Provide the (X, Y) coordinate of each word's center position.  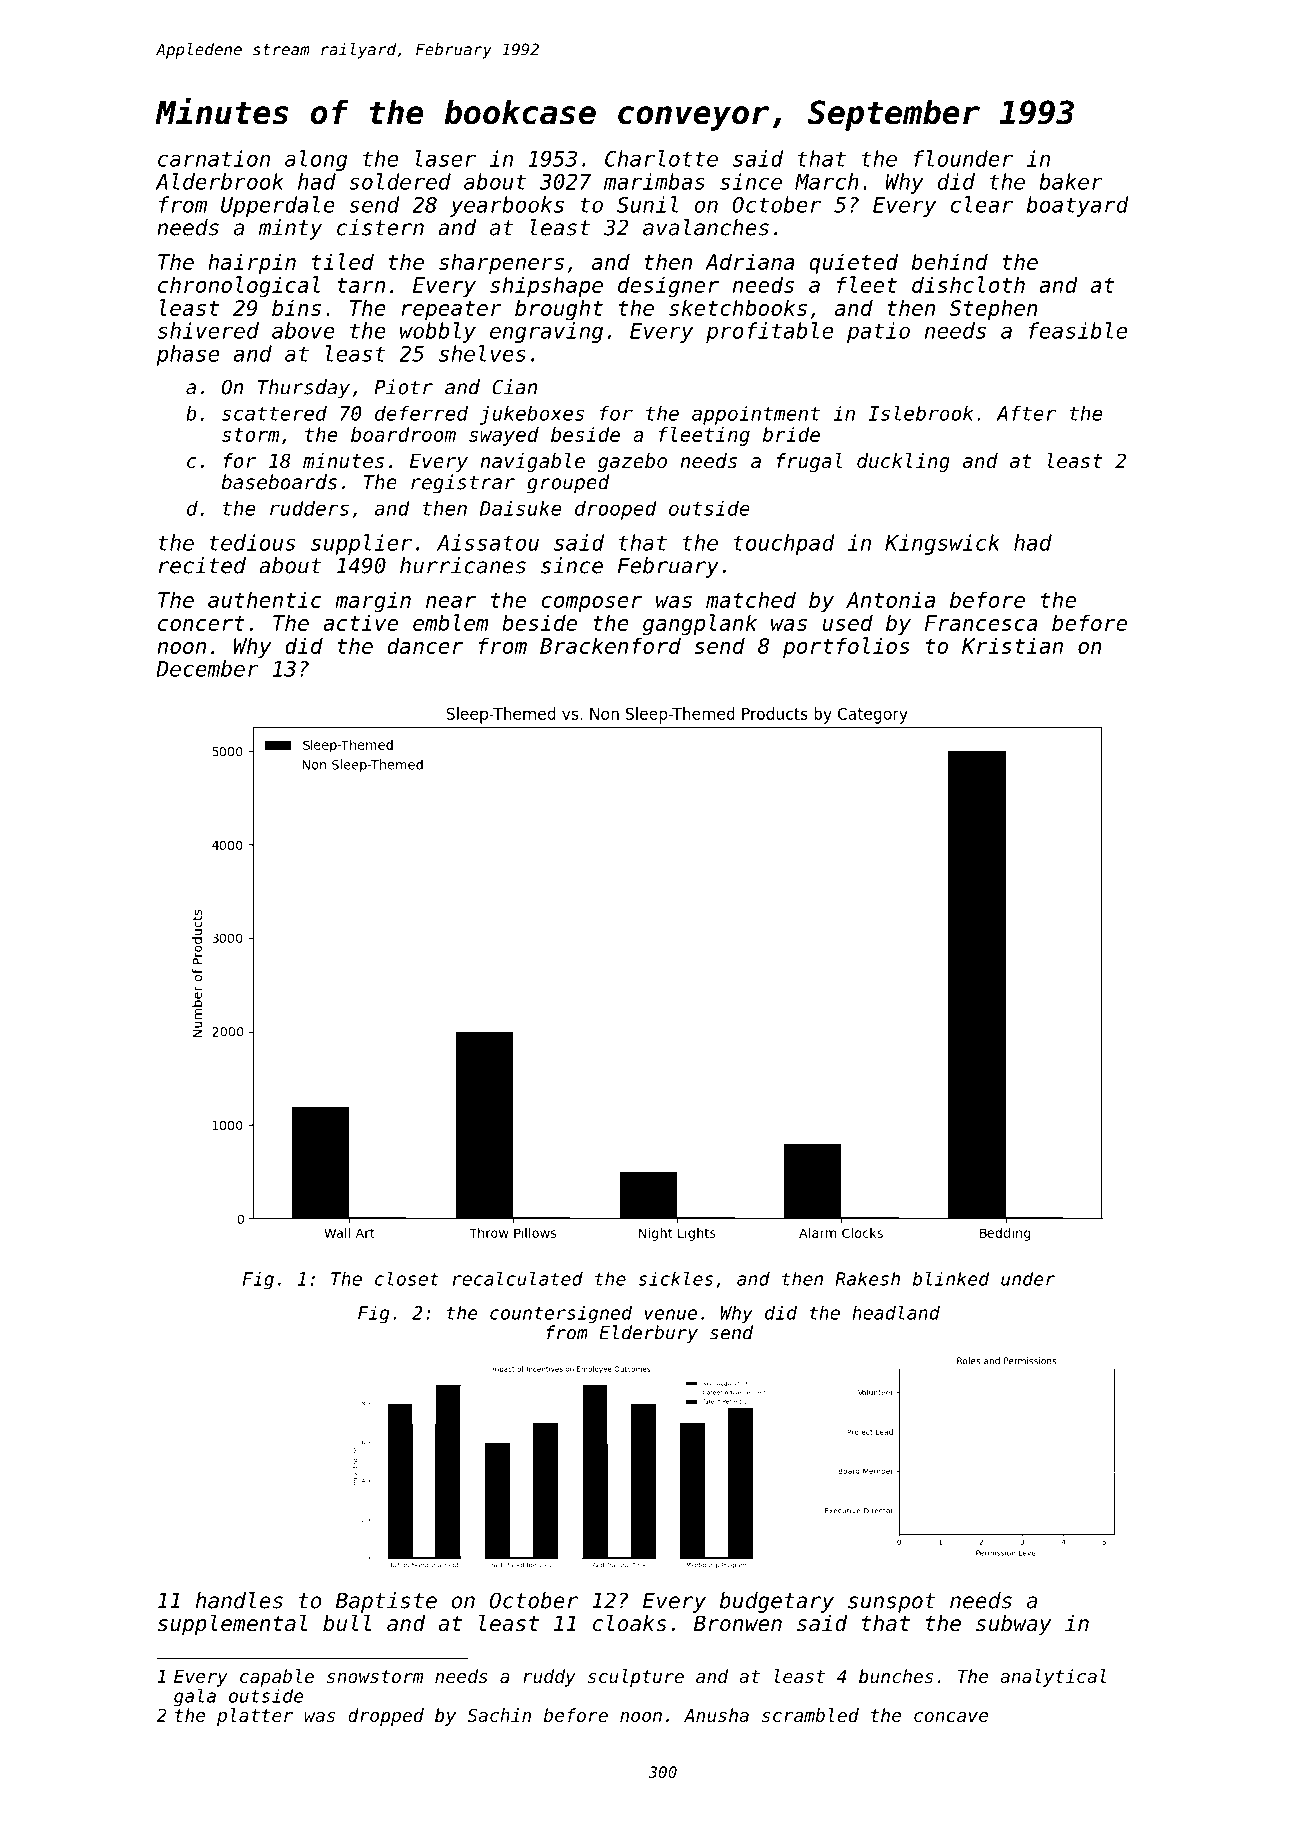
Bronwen (738, 1623)
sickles (675, 1278)
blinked (951, 1278)
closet (407, 1278)
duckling (903, 462)
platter (255, 1717)
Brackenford (610, 645)
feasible (1078, 330)
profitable (769, 332)
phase (187, 355)
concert (201, 623)
